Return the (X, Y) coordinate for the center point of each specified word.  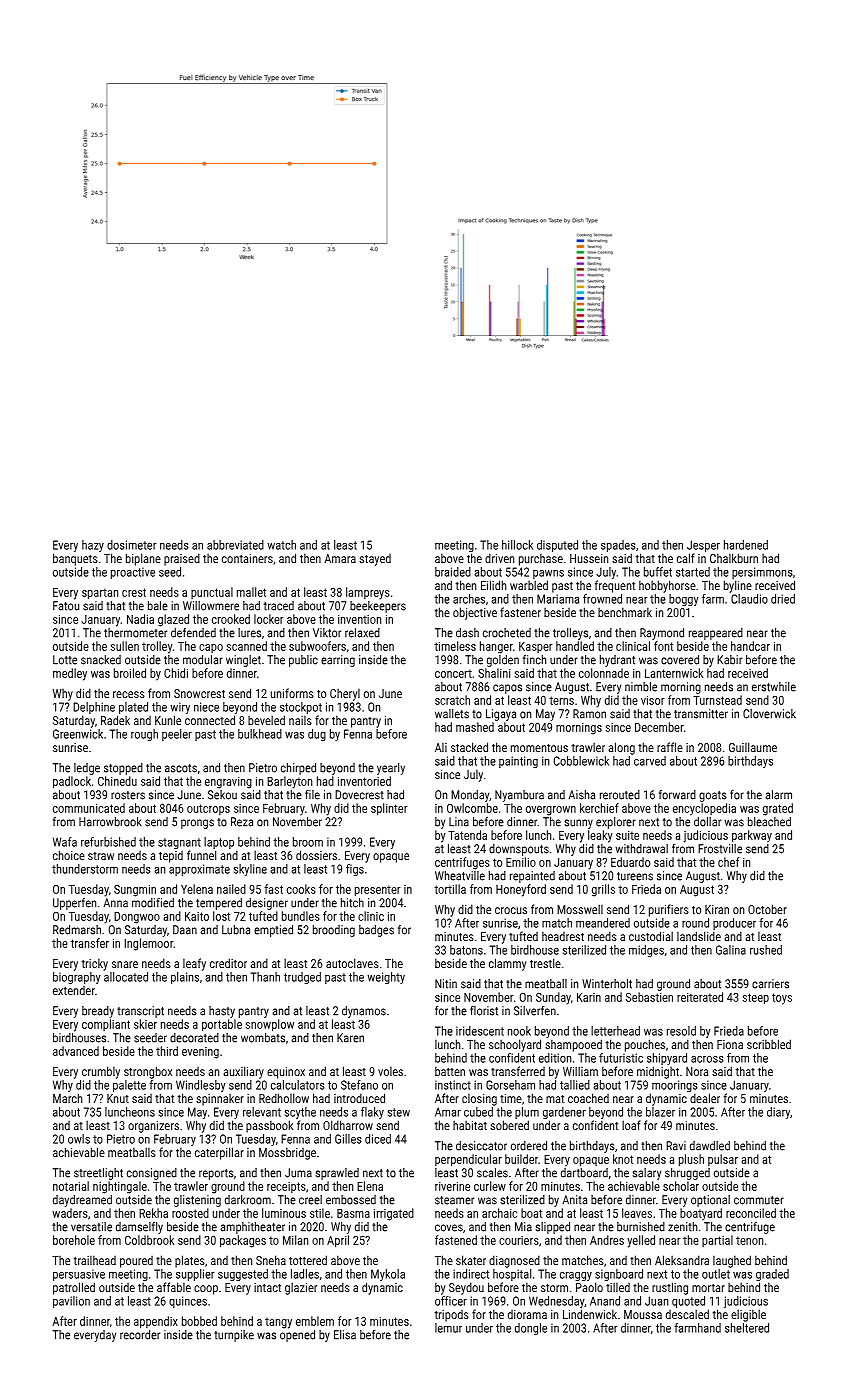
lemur (448, 1328)
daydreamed (82, 1201)
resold (681, 1031)
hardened (746, 545)
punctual (212, 593)
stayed (375, 560)
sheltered (747, 1328)
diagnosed (514, 1261)
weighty (386, 978)
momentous (539, 748)
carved (650, 761)
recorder (140, 1335)
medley (70, 674)
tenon (749, 1240)
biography (77, 978)
